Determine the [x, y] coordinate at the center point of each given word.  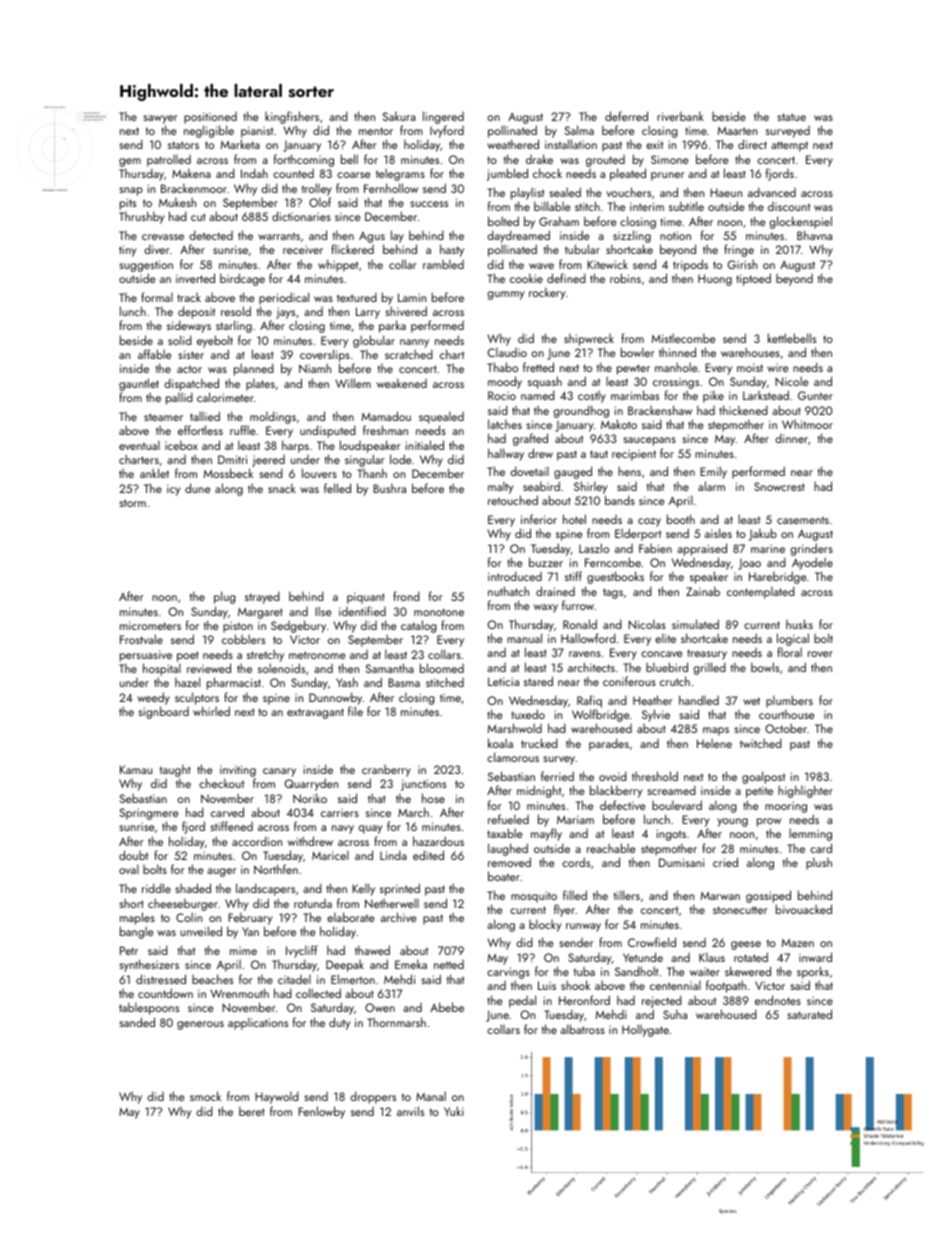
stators [183, 145]
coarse [353, 175]
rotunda [313, 903]
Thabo [502, 367]
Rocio [502, 395]
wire [777, 368]
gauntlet [139, 384]
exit [654, 144]
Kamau [136, 769]
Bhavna [814, 235]
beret [252, 1111]
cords [576, 862]
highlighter [805, 791]
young [732, 822]
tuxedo [528, 714]
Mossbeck [228, 473]
